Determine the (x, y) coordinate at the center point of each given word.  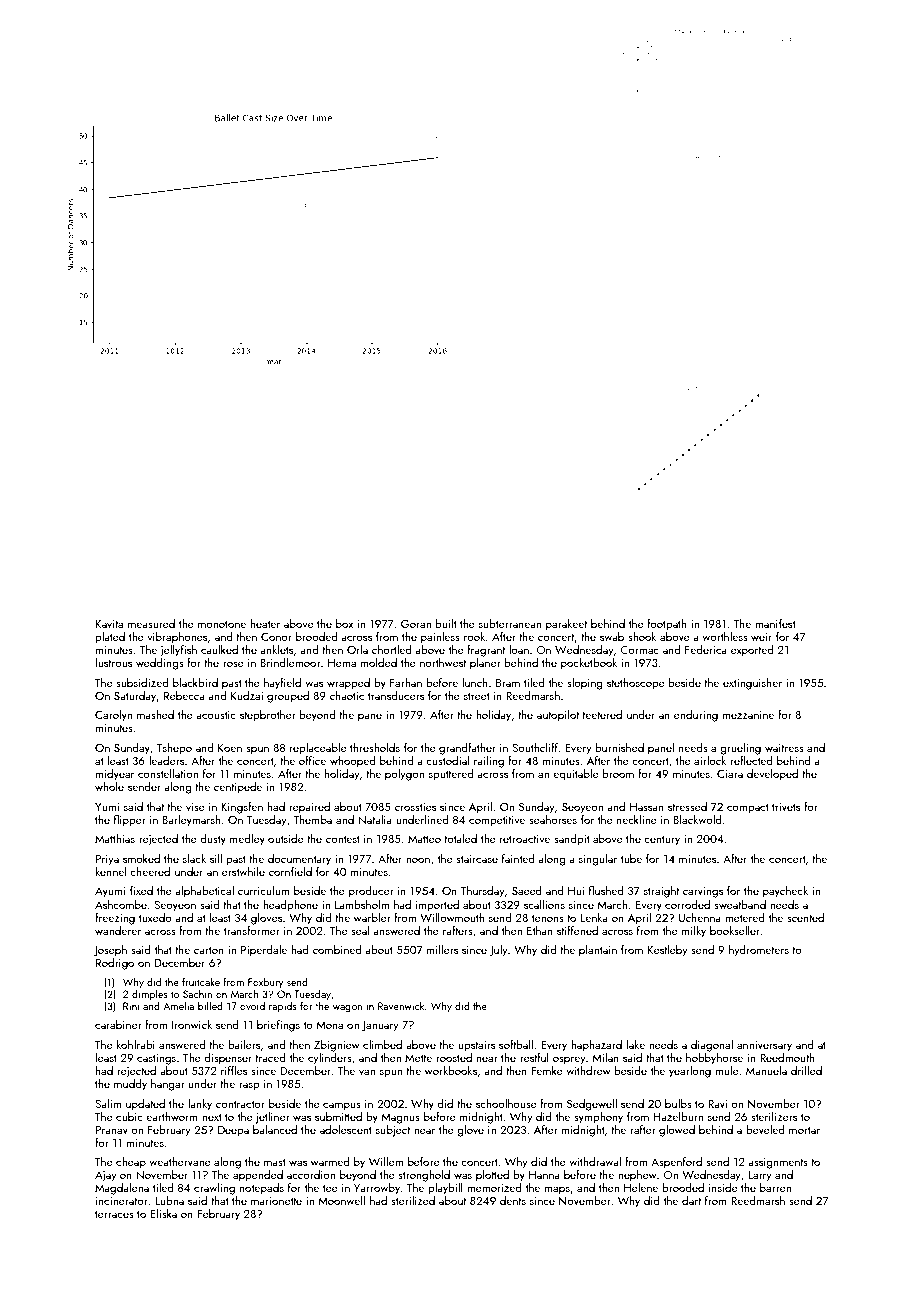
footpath (667, 625)
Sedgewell (592, 1105)
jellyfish (178, 651)
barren (775, 1187)
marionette (276, 1201)
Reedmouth (787, 1057)
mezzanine (748, 715)
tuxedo (155, 917)
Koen (230, 748)
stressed (687, 806)
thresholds (375, 747)
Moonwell (342, 1200)
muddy (130, 1085)
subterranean (510, 623)
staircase (477, 859)
